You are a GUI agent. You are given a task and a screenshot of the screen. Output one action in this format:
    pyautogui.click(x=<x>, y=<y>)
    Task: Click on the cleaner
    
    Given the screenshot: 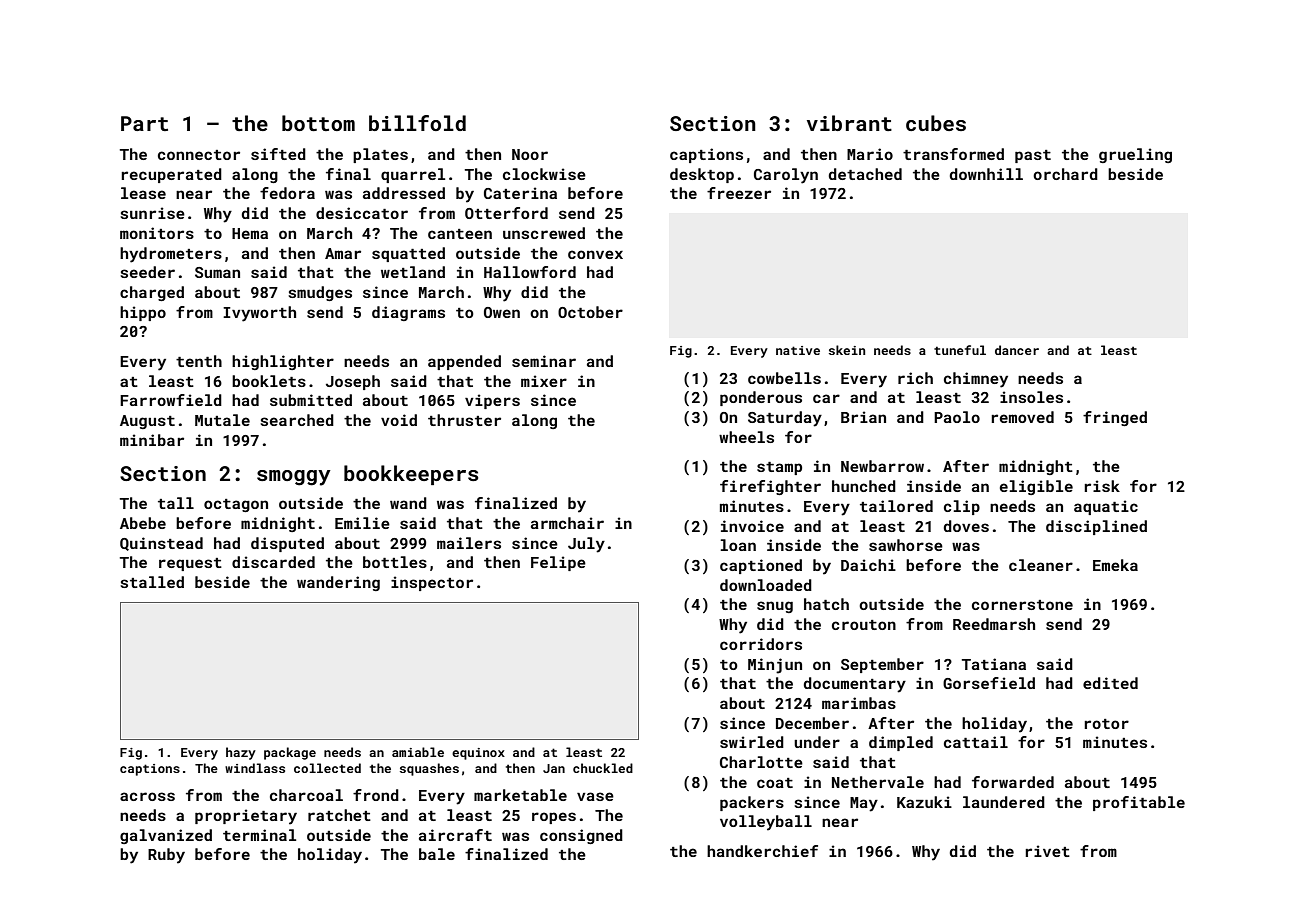 What is the action you would take?
    pyautogui.click(x=1041, y=565)
